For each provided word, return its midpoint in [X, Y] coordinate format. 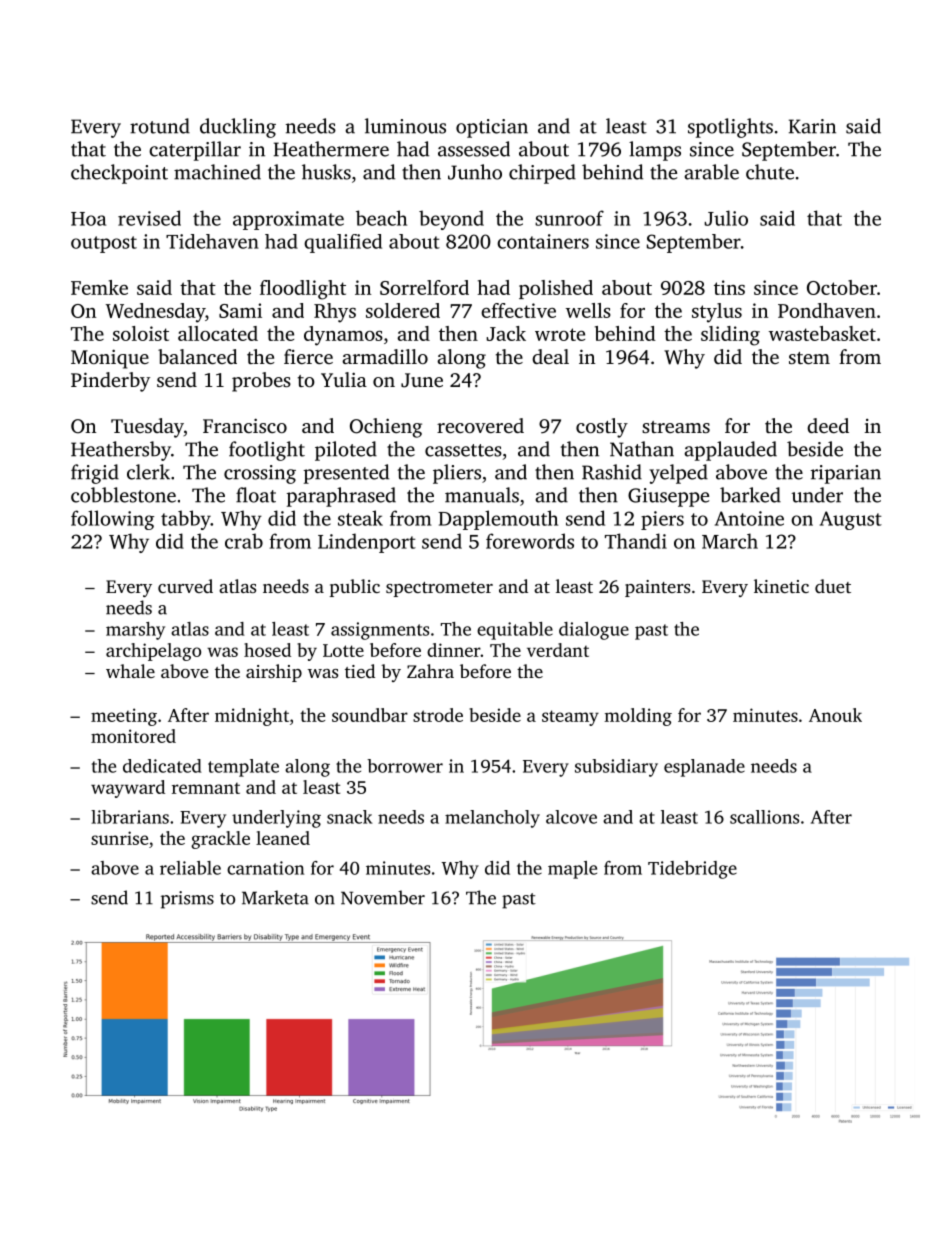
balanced [197, 356]
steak [360, 518]
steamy [570, 718]
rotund [160, 126]
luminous [405, 126]
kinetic [781, 586]
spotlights [730, 128]
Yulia [344, 379]
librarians [130, 817]
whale [130, 671]
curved [185, 586]
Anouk [835, 715]
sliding [730, 336]
